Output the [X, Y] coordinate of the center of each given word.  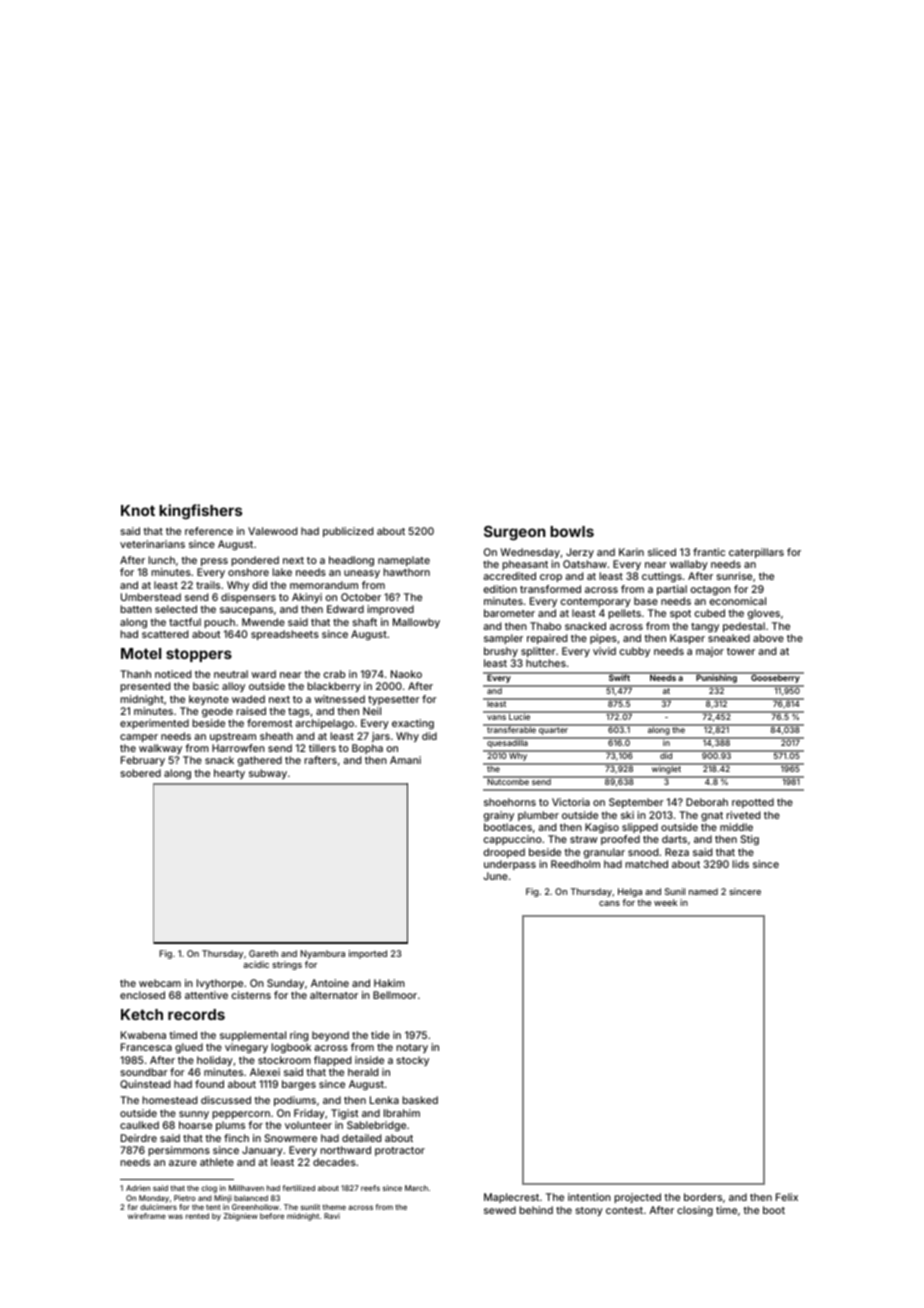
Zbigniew [241, 1217]
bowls [572, 531]
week [665, 902]
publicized [348, 532]
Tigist [344, 1114]
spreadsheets [285, 635]
